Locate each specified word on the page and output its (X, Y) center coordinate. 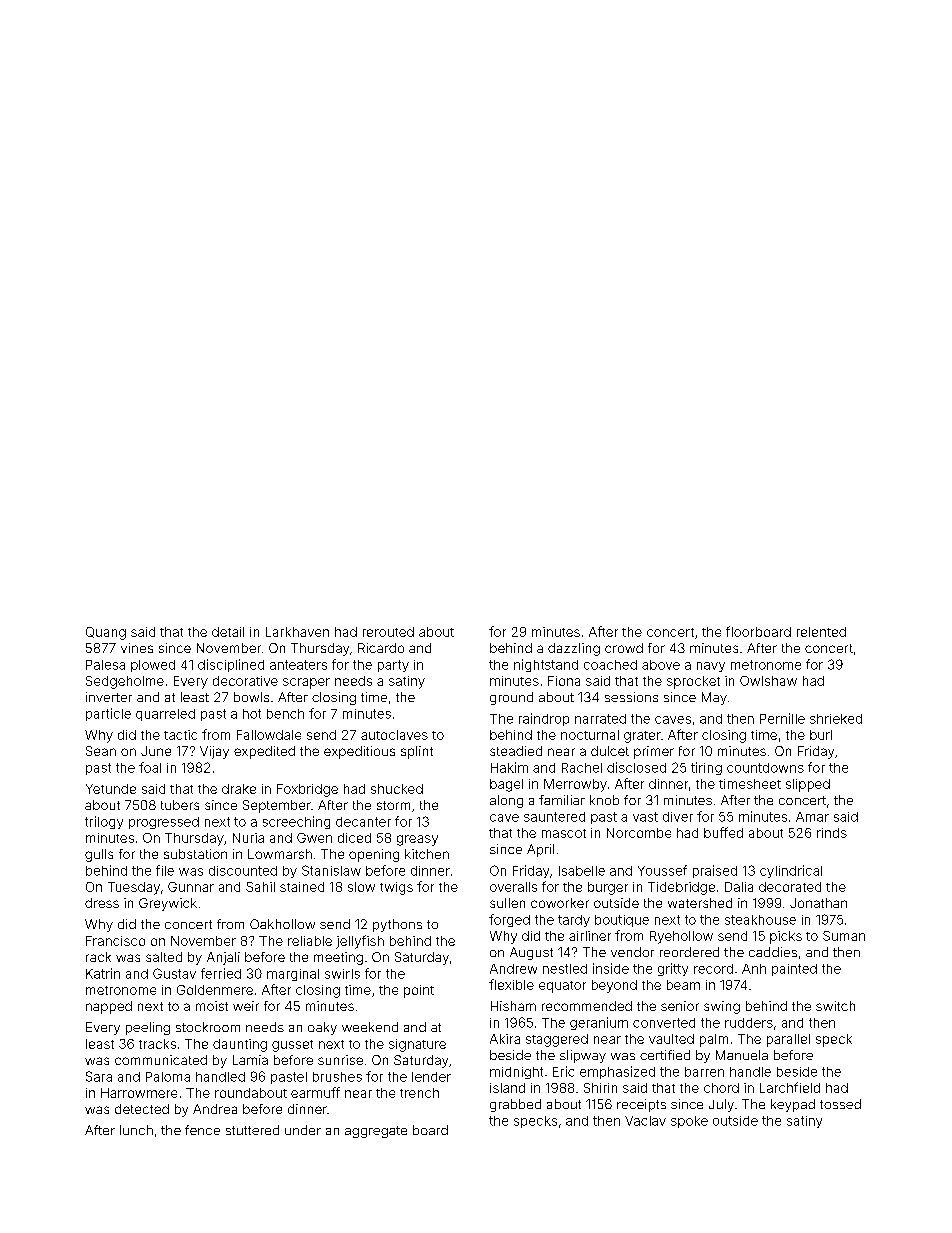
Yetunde (111, 789)
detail (228, 632)
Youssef (662, 870)
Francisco (115, 941)
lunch (136, 1130)
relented (821, 632)
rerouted (388, 632)
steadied (516, 751)
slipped (808, 785)
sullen (507, 903)
